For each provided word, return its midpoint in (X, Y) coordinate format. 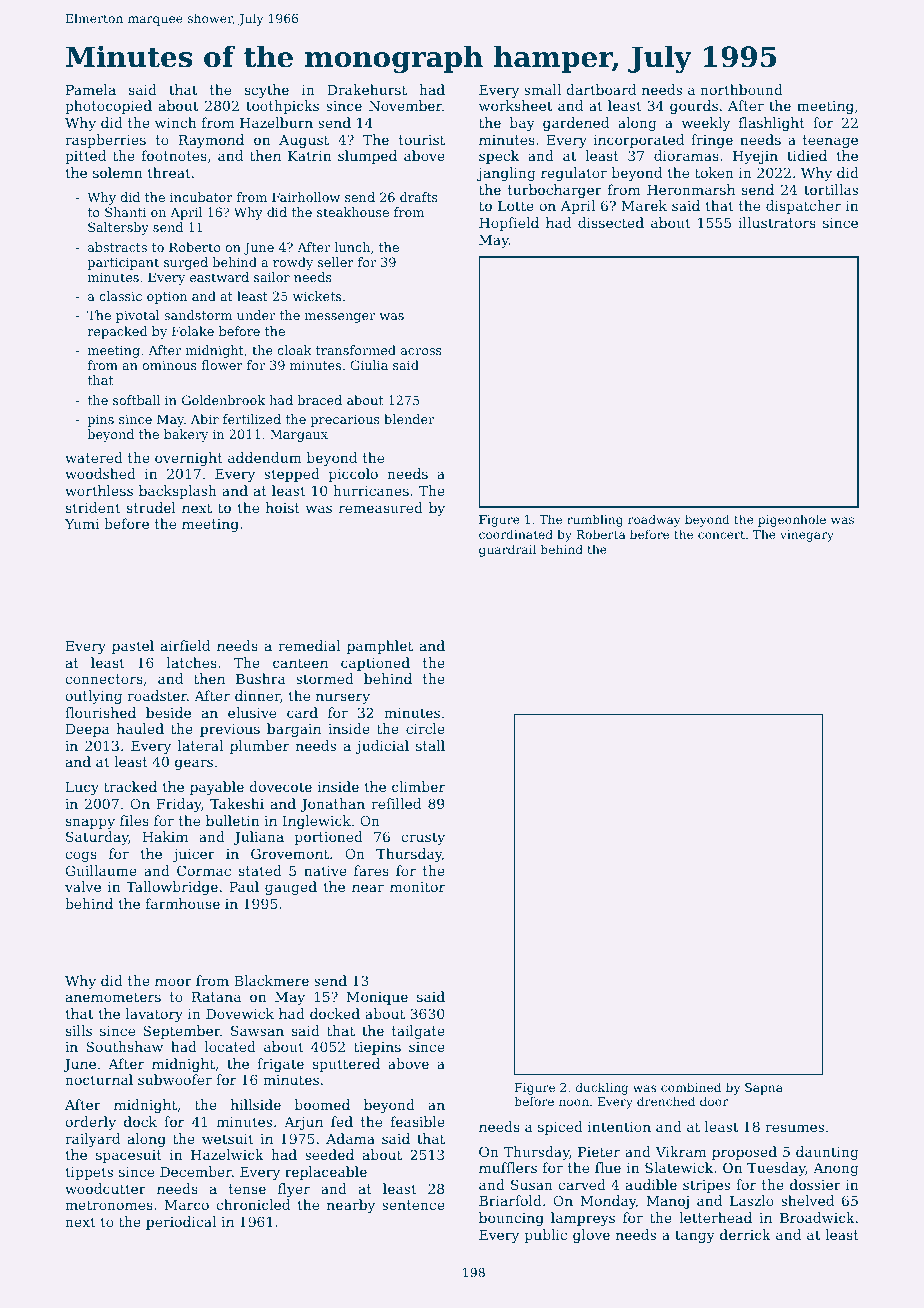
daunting (827, 1153)
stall (430, 745)
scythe (267, 91)
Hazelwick (227, 1154)
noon (574, 1102)
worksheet (515, 105)
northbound (741, 89)
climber (418, 786)
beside (168, 712)
